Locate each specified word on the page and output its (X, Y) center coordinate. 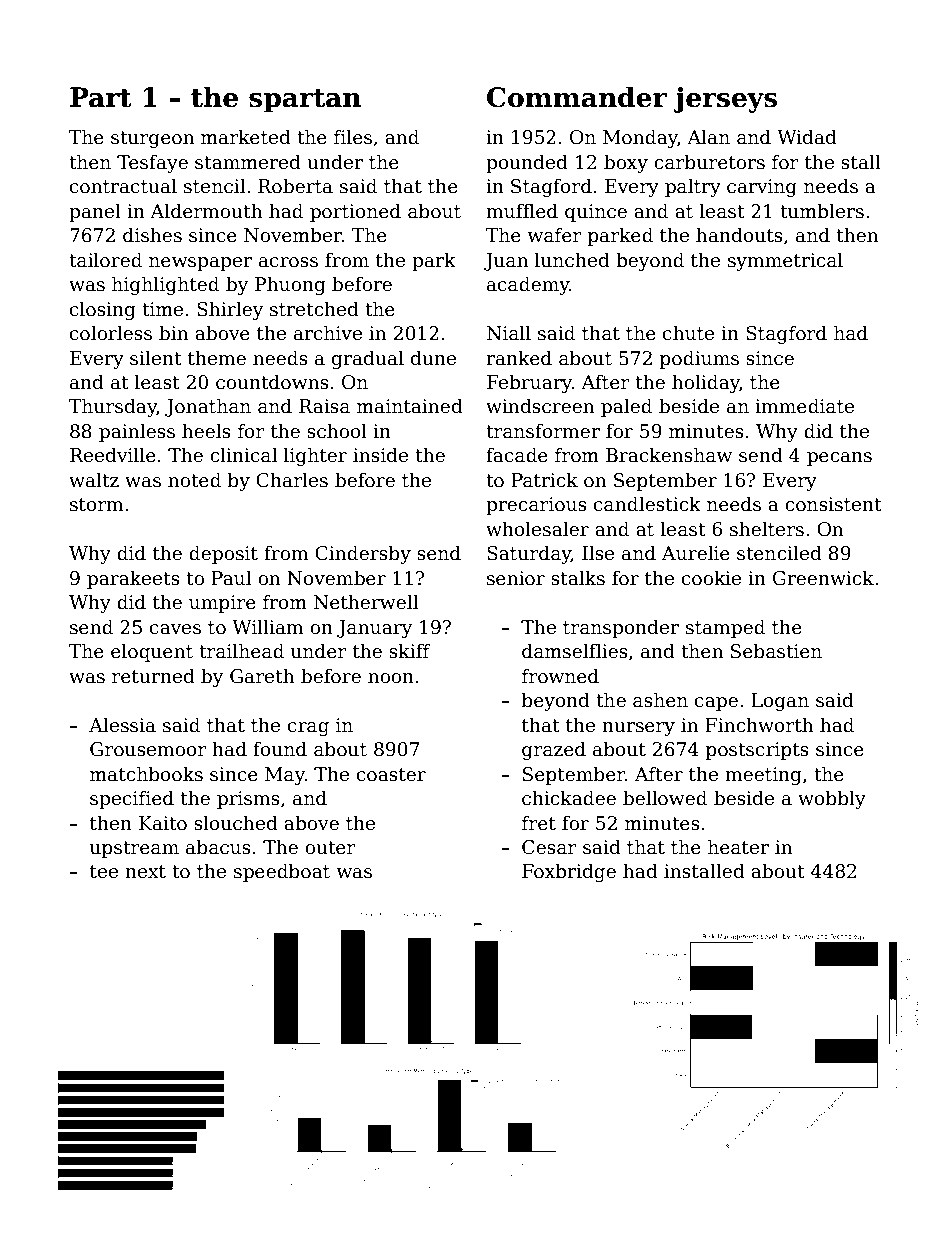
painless (137, 432)
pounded (527, 163)
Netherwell (366, 602)
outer (330, 848)
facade (517, 455)
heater (738, 847)
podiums (699, 359)
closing (103, 310)
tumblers (822, 211)
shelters (767, 529)
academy (528, 285)
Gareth (262, 676)
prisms (248, 800)
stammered (248, 162)
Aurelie (696, 553)
